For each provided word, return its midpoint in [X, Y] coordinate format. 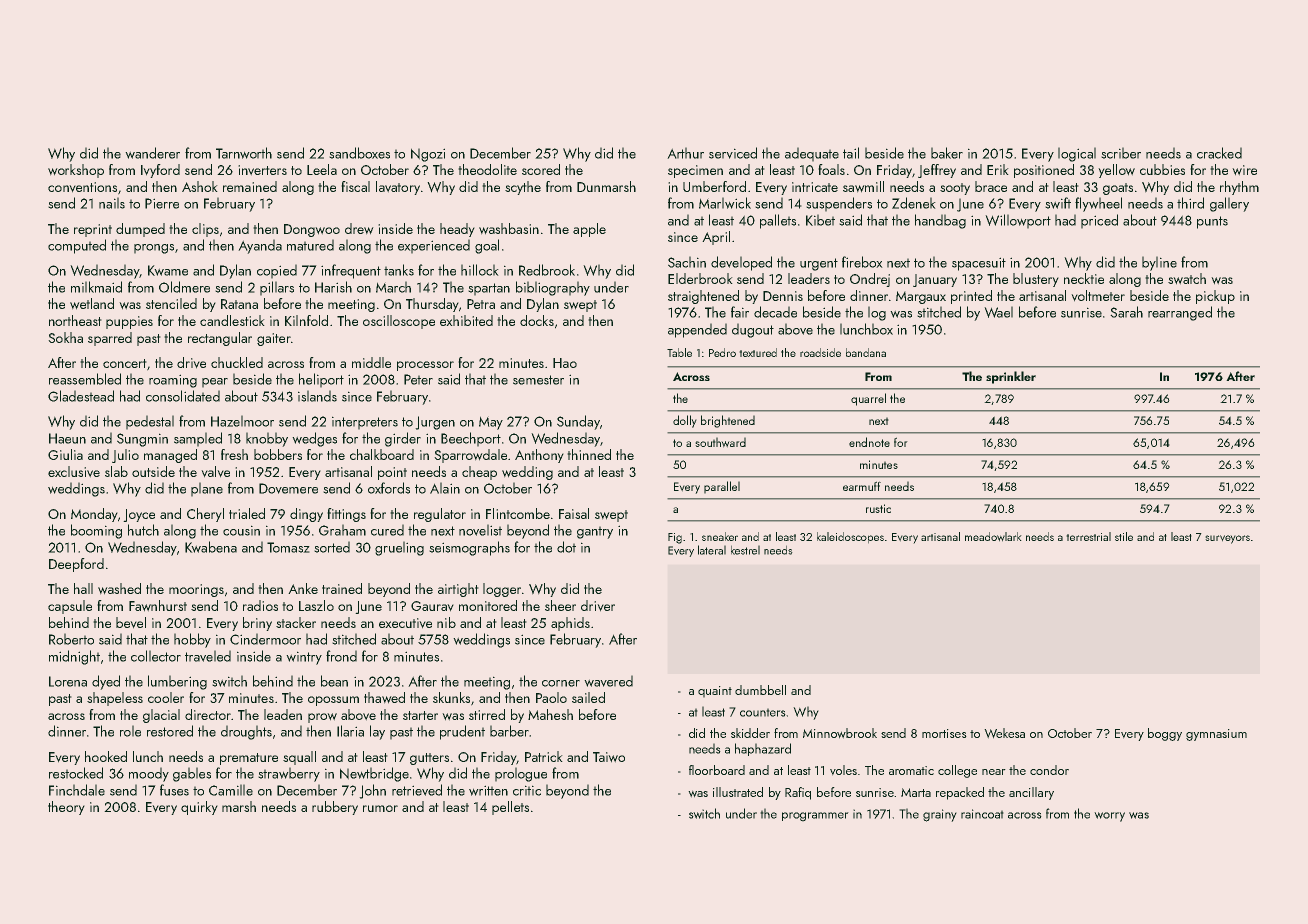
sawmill [863, 186]
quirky [199, 808]
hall [83, 588]
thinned [589, 454]
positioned [1044, 171]
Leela [322, 169]
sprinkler [1011, 377]
